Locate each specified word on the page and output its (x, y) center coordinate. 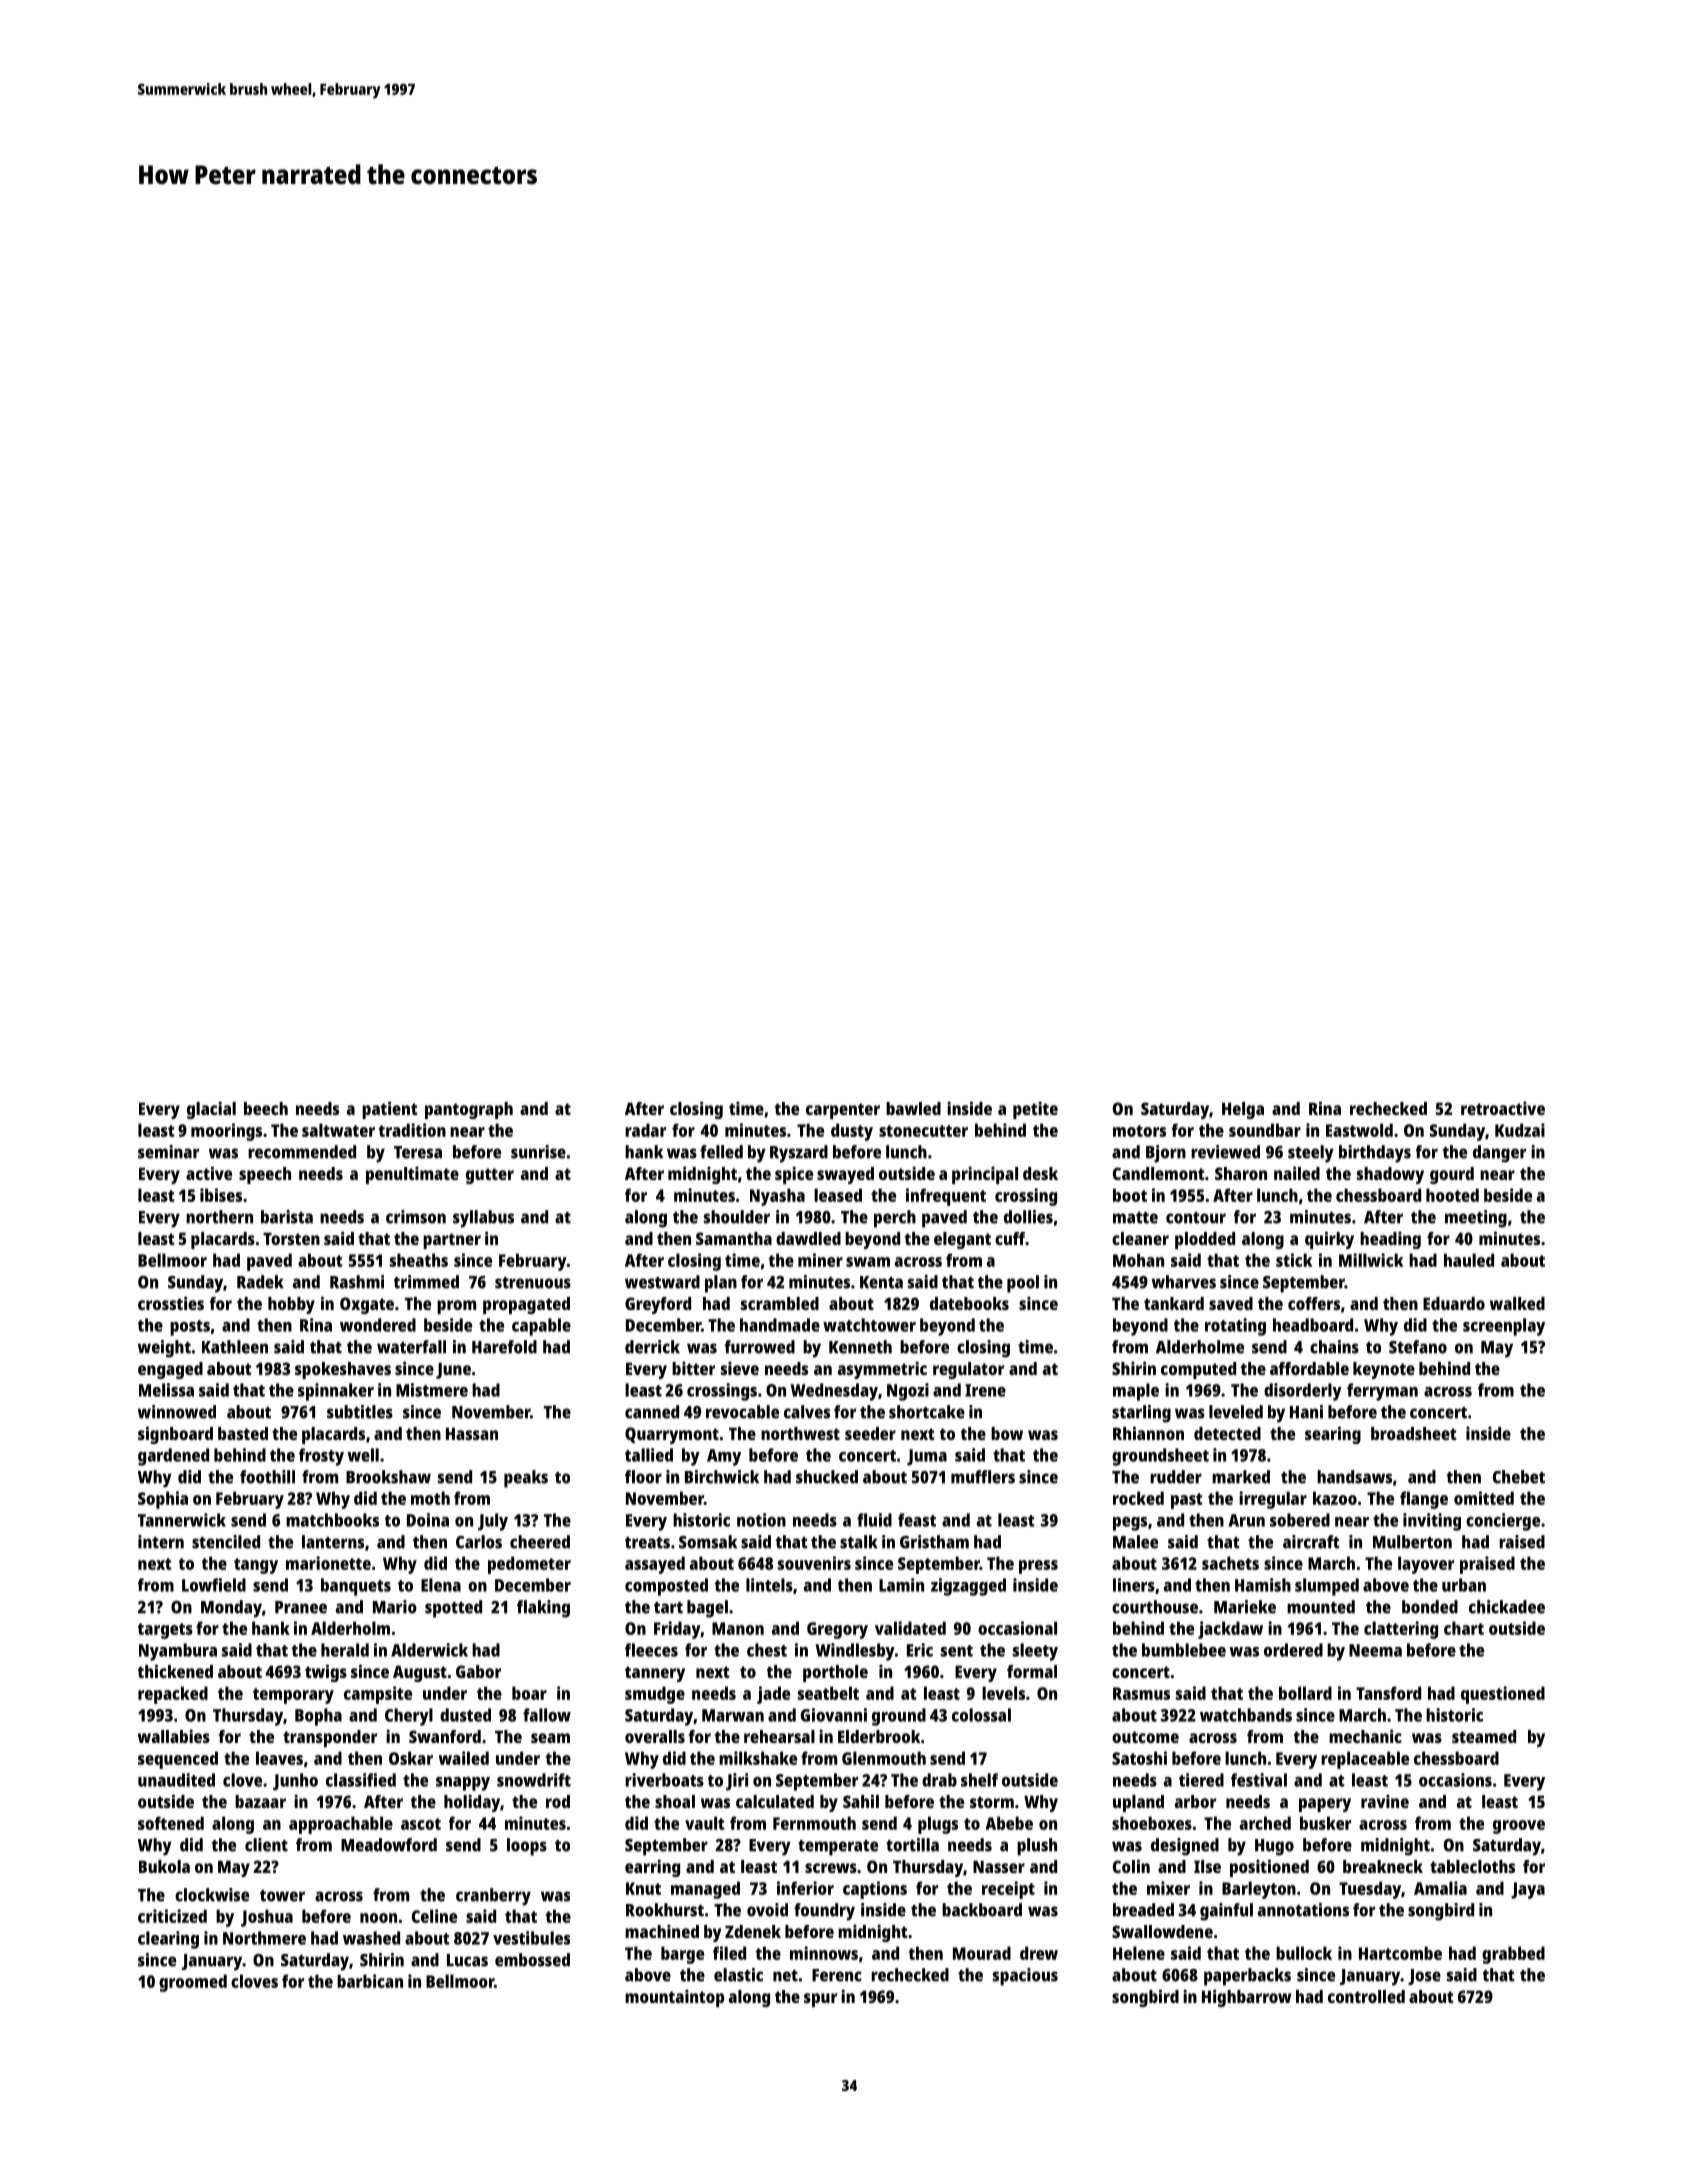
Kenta (881, 1282)
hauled (1469, 1260)
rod (558, 1801)
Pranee (301, 1607)
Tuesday (1370, 1890)
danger (1499, 1154)
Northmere (264, 1938)
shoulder (737, 1217)
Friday (677, 1630)
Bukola (164, 1866)
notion (761, 1520)
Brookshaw (388, 1477)
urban (1464, 1585)
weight (164, 1349)
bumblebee (1184, 1650)
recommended (302, 1152)
